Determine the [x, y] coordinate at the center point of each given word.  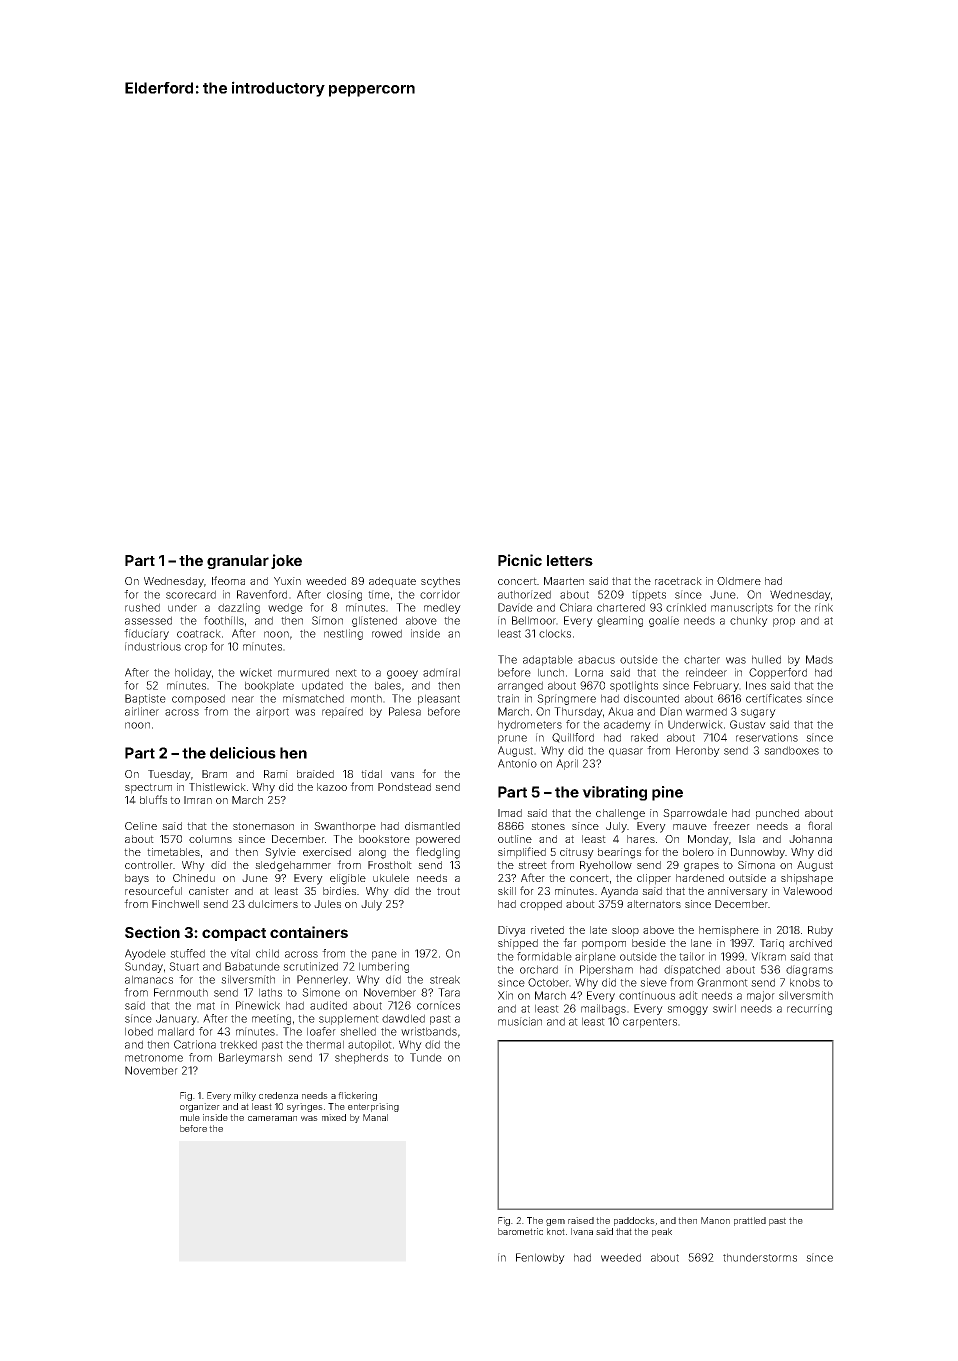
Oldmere [739, 581]
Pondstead [404, 787]
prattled [750, 1221]
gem [555, 1222]
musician [520, 1021]
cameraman [272, 1118]
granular [238, 562]
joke [286, 561]
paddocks [634, 1221]
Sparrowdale [695, 814]
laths [270, 992]
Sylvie [280, 853]
